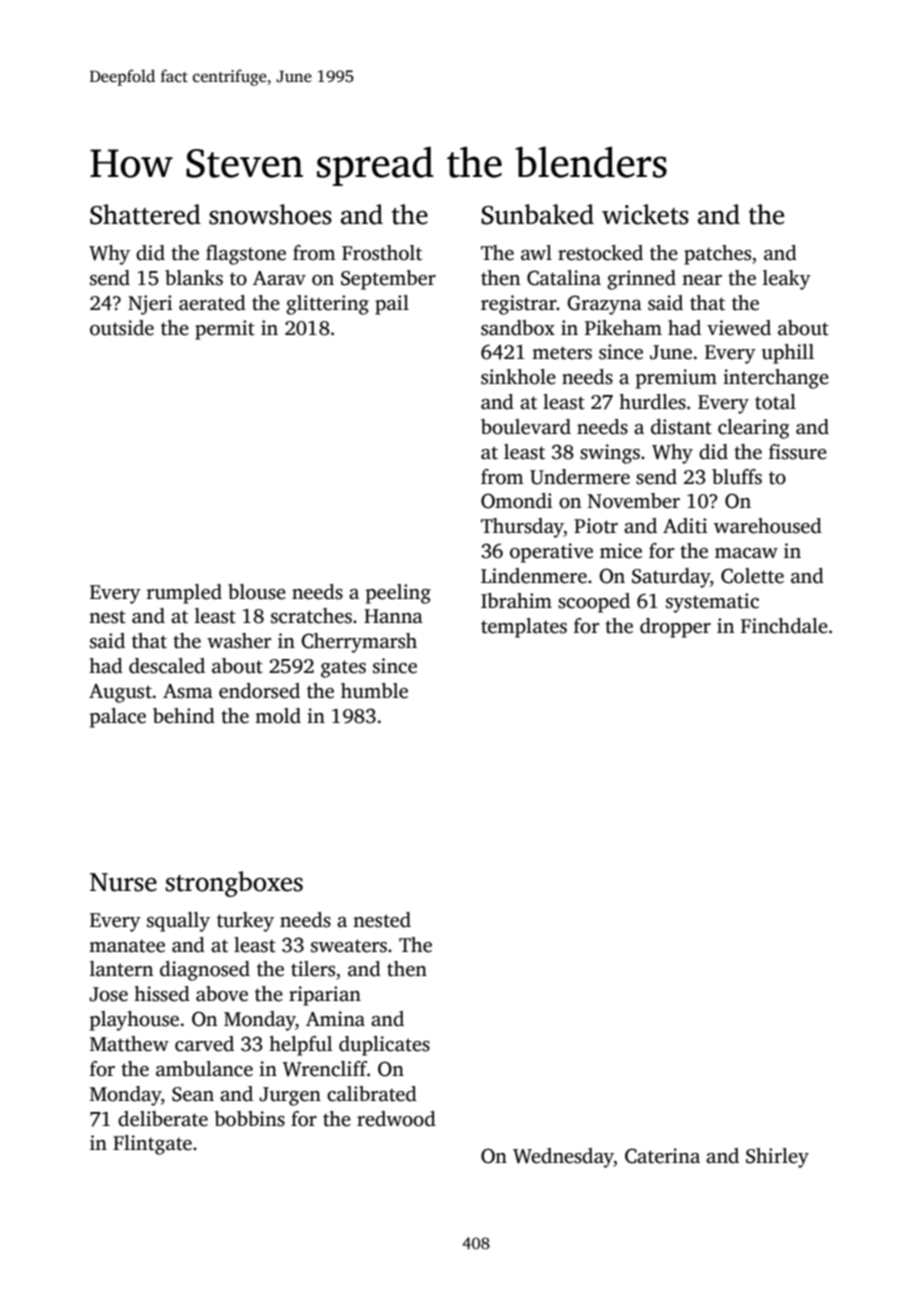  What do you see at coordinates (349, 946) in the screenshot?
I see `sweaters` at bounding box center [349, 946].
